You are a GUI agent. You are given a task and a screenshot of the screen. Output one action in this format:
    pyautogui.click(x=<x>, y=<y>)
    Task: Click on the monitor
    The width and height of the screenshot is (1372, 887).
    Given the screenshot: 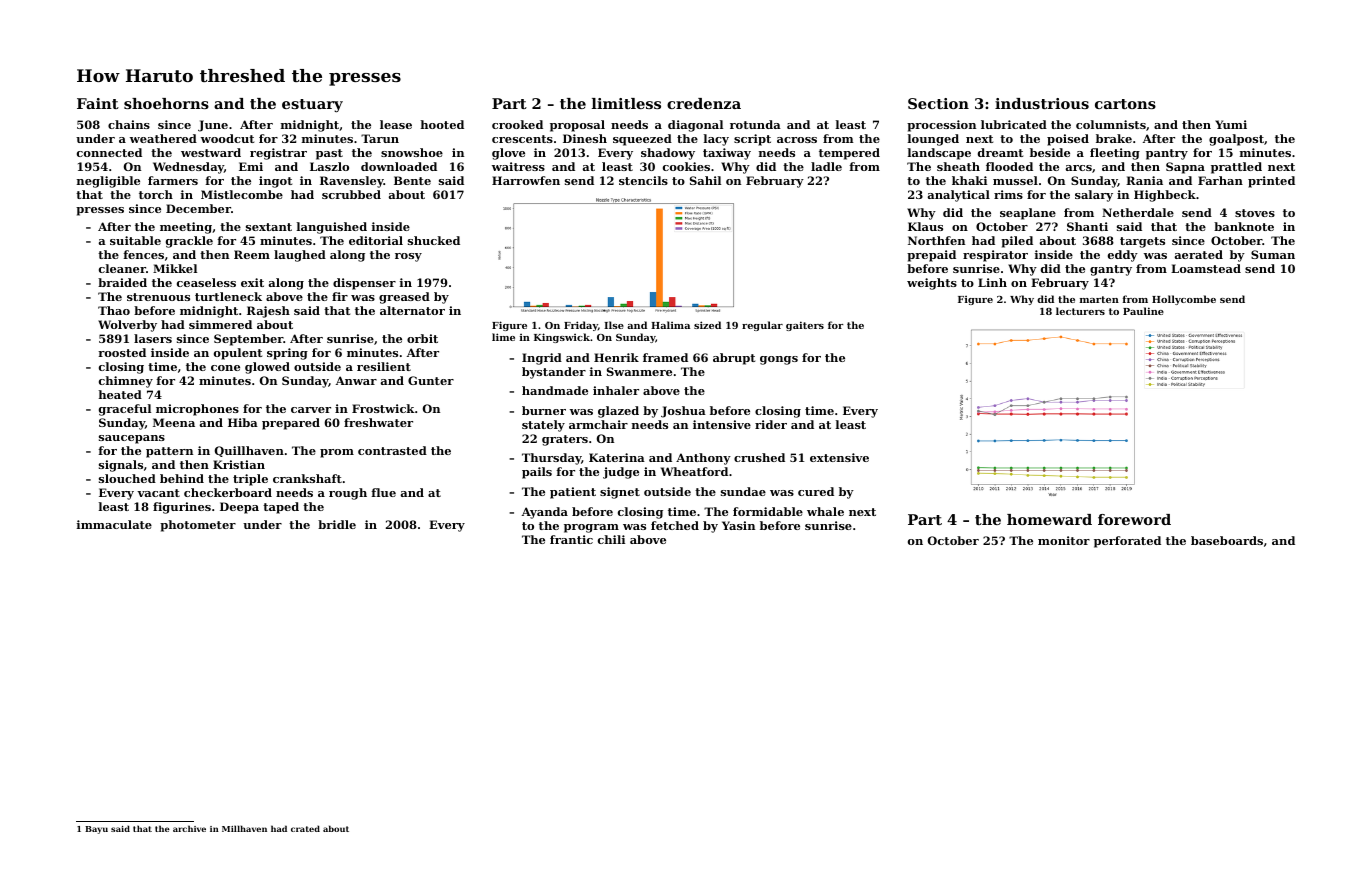 What is the action you would take?
    pyautogui.click(x=1064, y=540)
